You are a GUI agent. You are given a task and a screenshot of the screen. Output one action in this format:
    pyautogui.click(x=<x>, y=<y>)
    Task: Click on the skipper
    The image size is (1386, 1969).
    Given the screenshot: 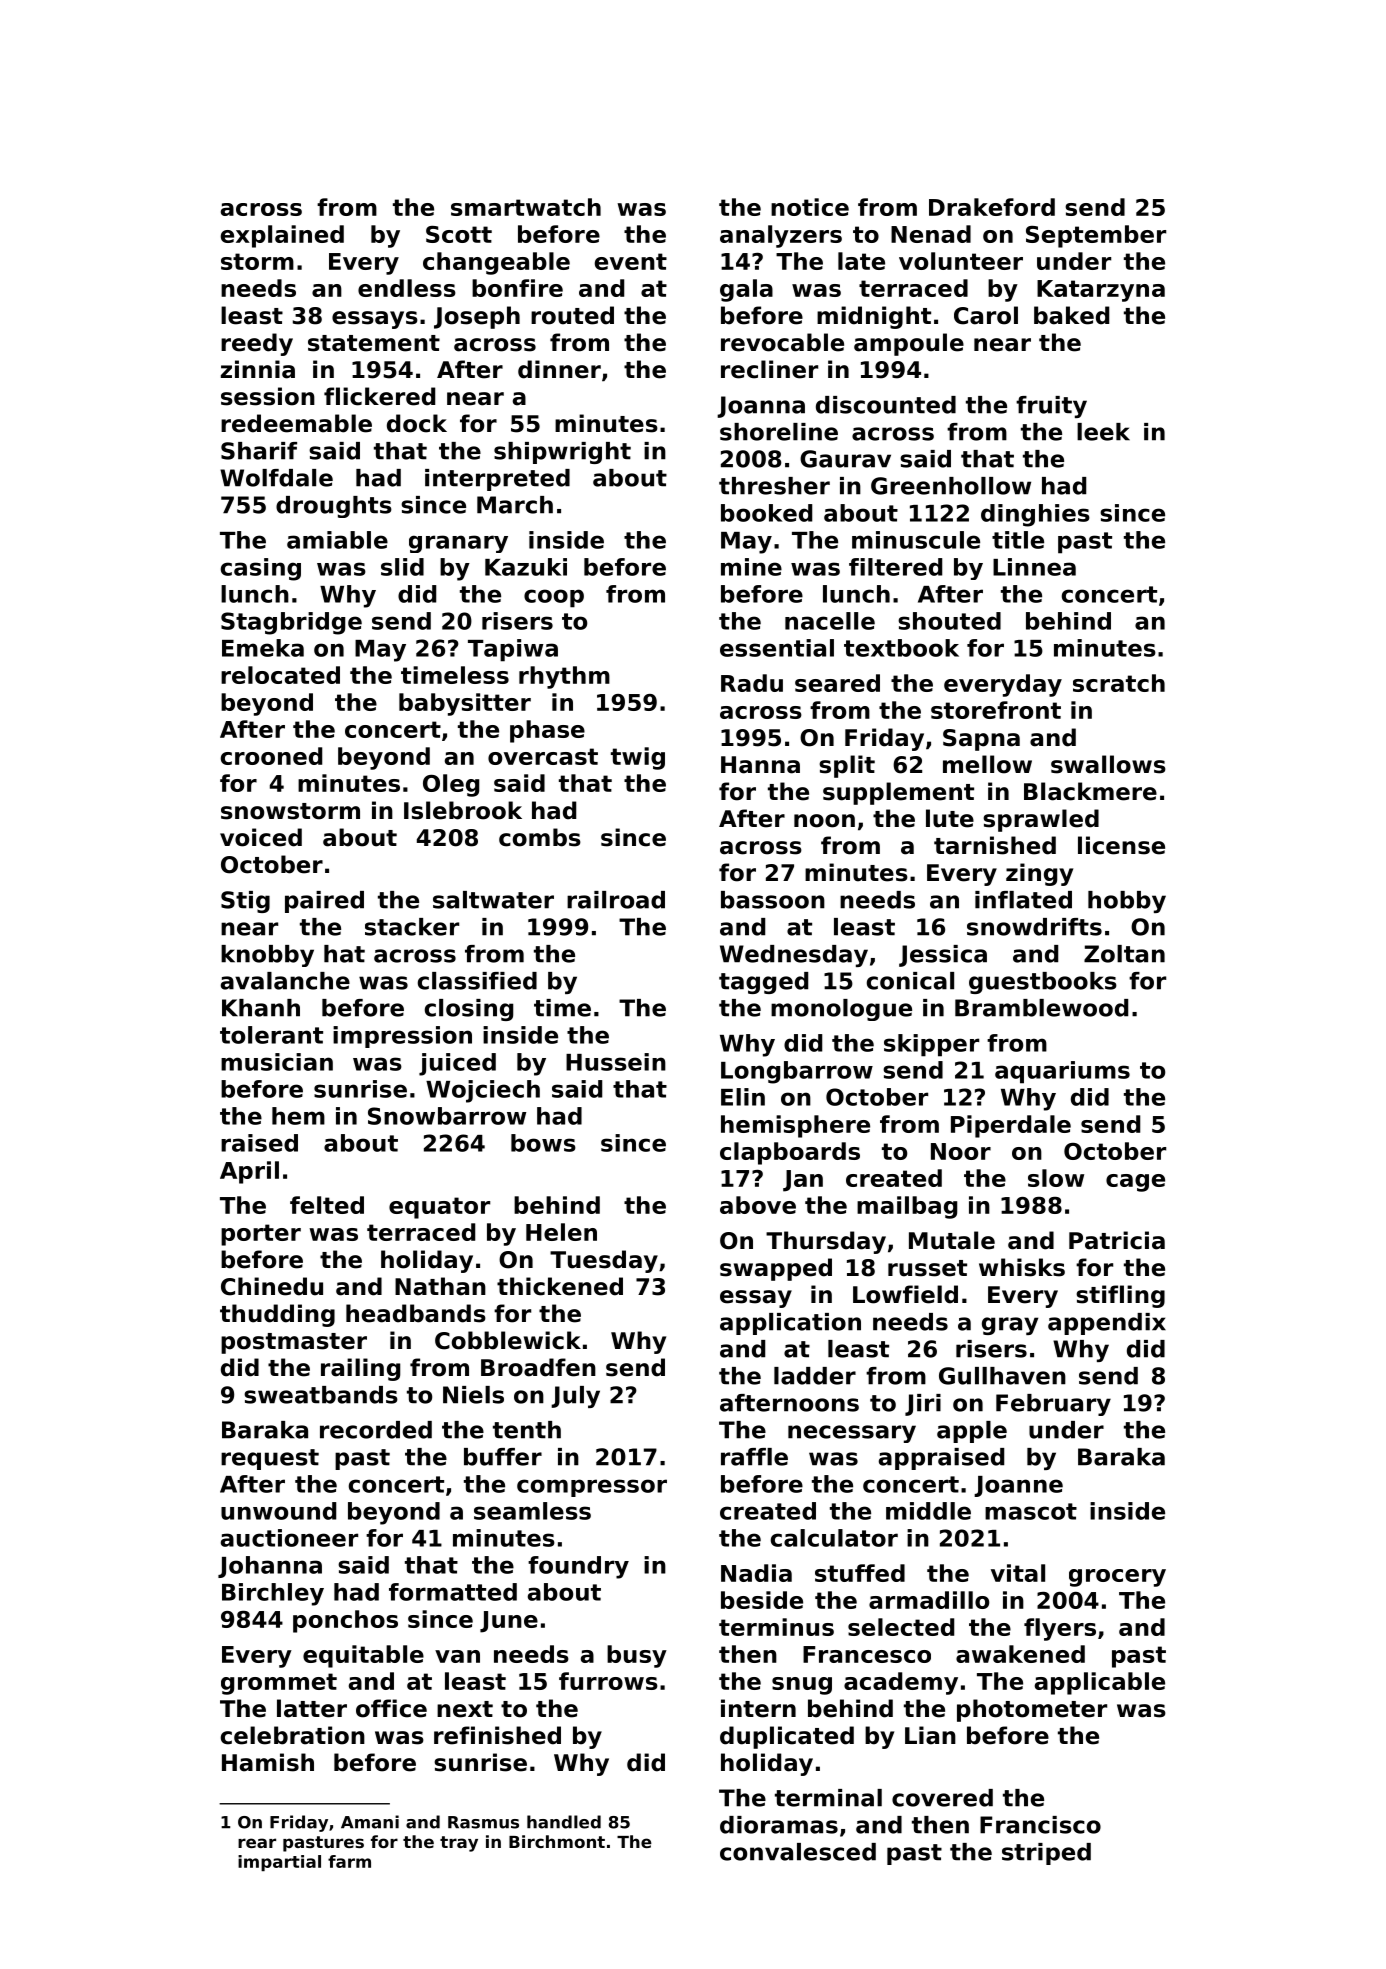 What is the action you would take?
    pyautogui.click(x=931, y=1045)
